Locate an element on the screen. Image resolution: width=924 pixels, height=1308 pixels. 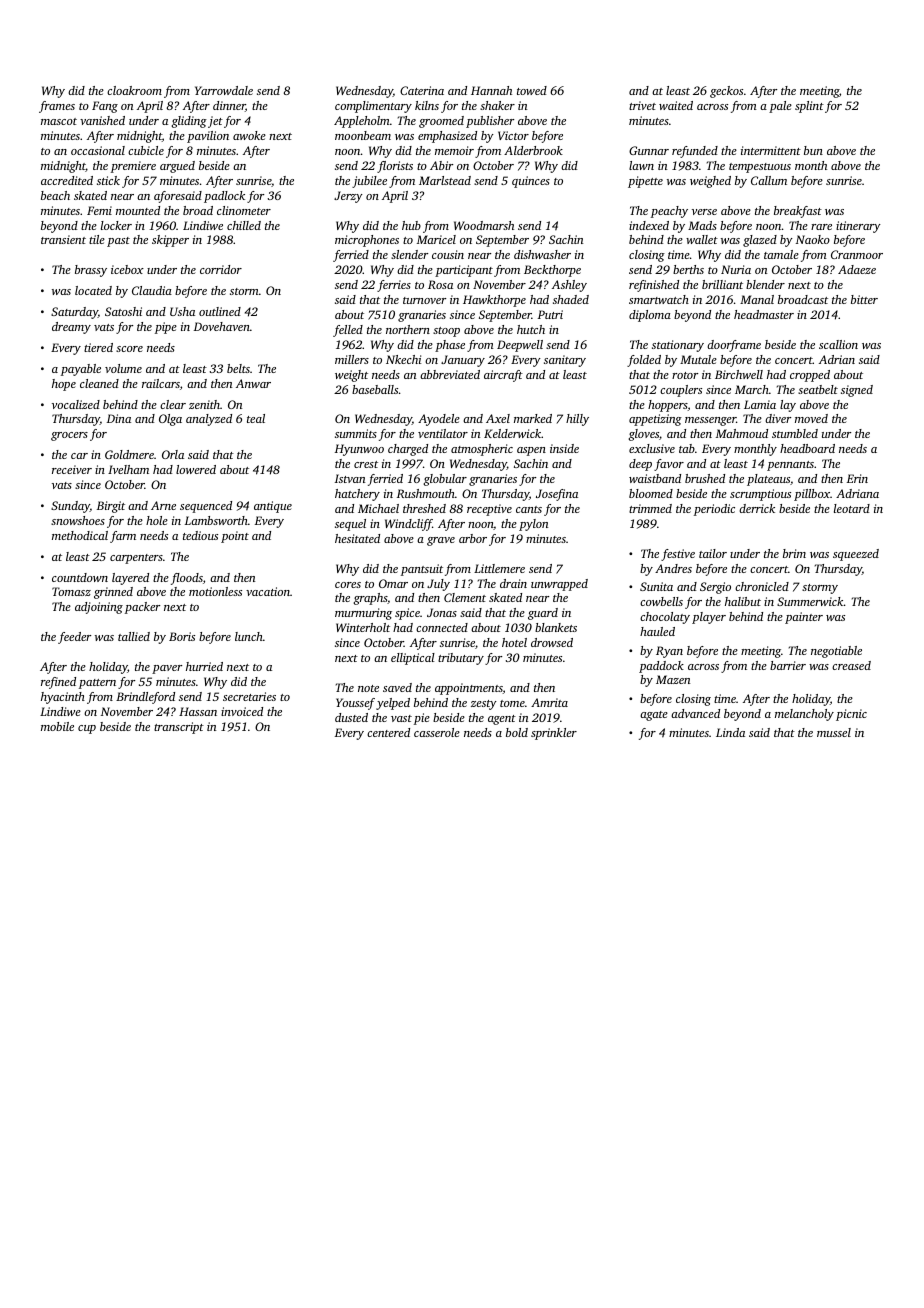
hatchery is located at coordinates (357, 495).
